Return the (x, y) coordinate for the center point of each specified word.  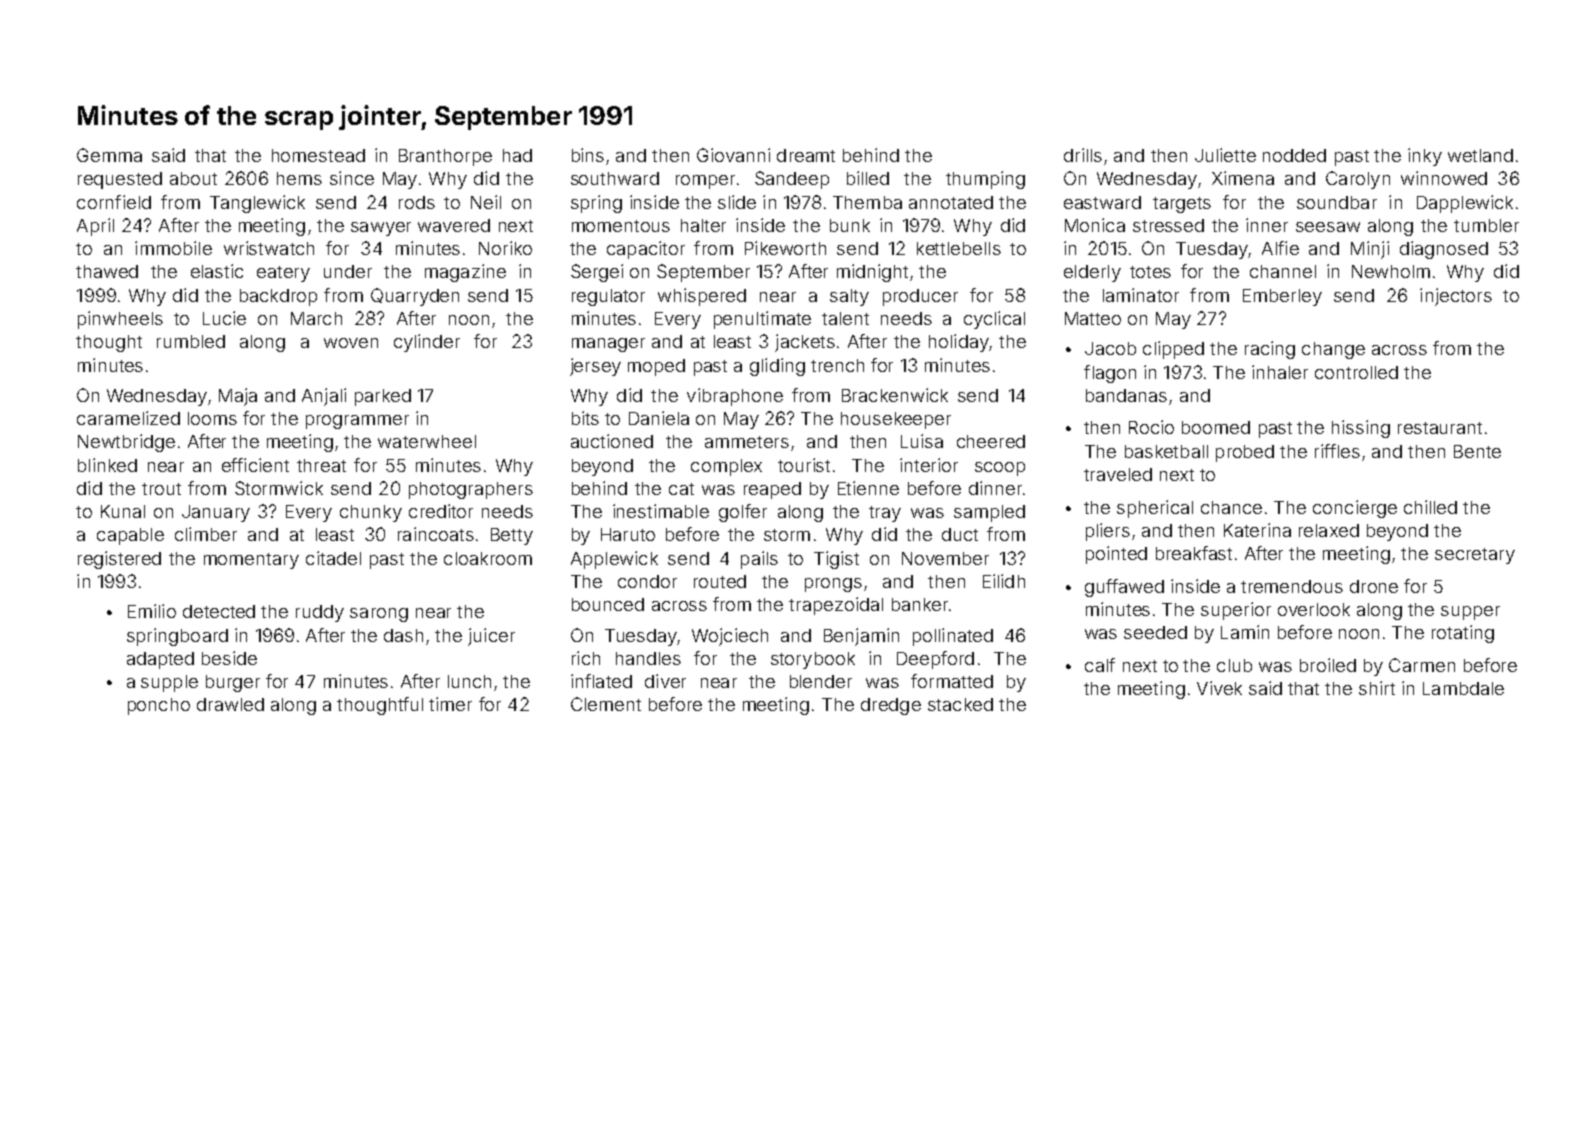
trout (161, 489)
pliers (1108, 532)
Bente (1477, 451)
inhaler (1280, 372)
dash (403, 635)
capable (130, 536)
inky (1425, 157)
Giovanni (733, 155)
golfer (743, 513)
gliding (777, 367)
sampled (989, 513)
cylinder (427, 343)
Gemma (109, 155)
